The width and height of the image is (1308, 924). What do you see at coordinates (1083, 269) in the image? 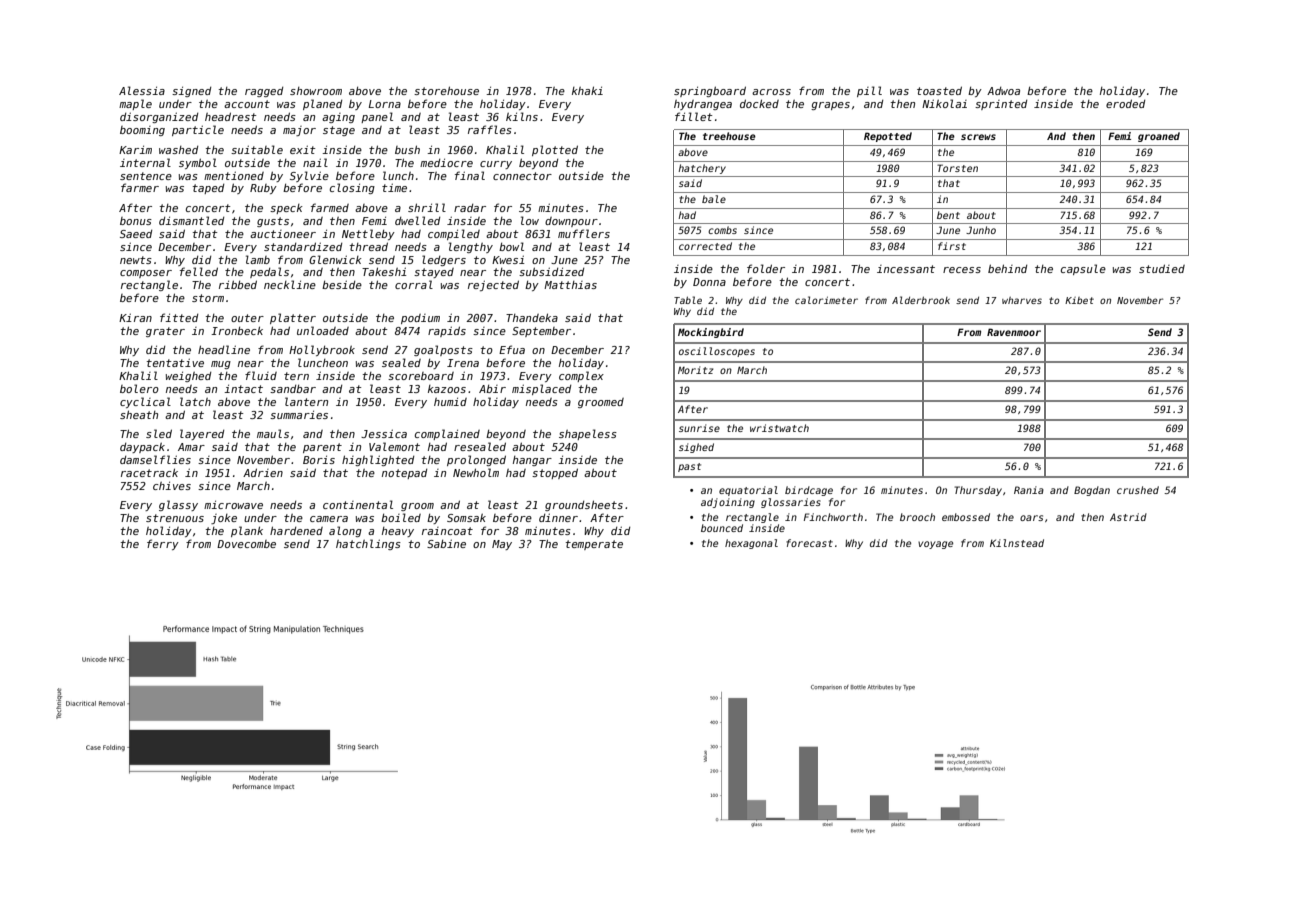
I see `capsule` at bounding box center [1083, 269].
